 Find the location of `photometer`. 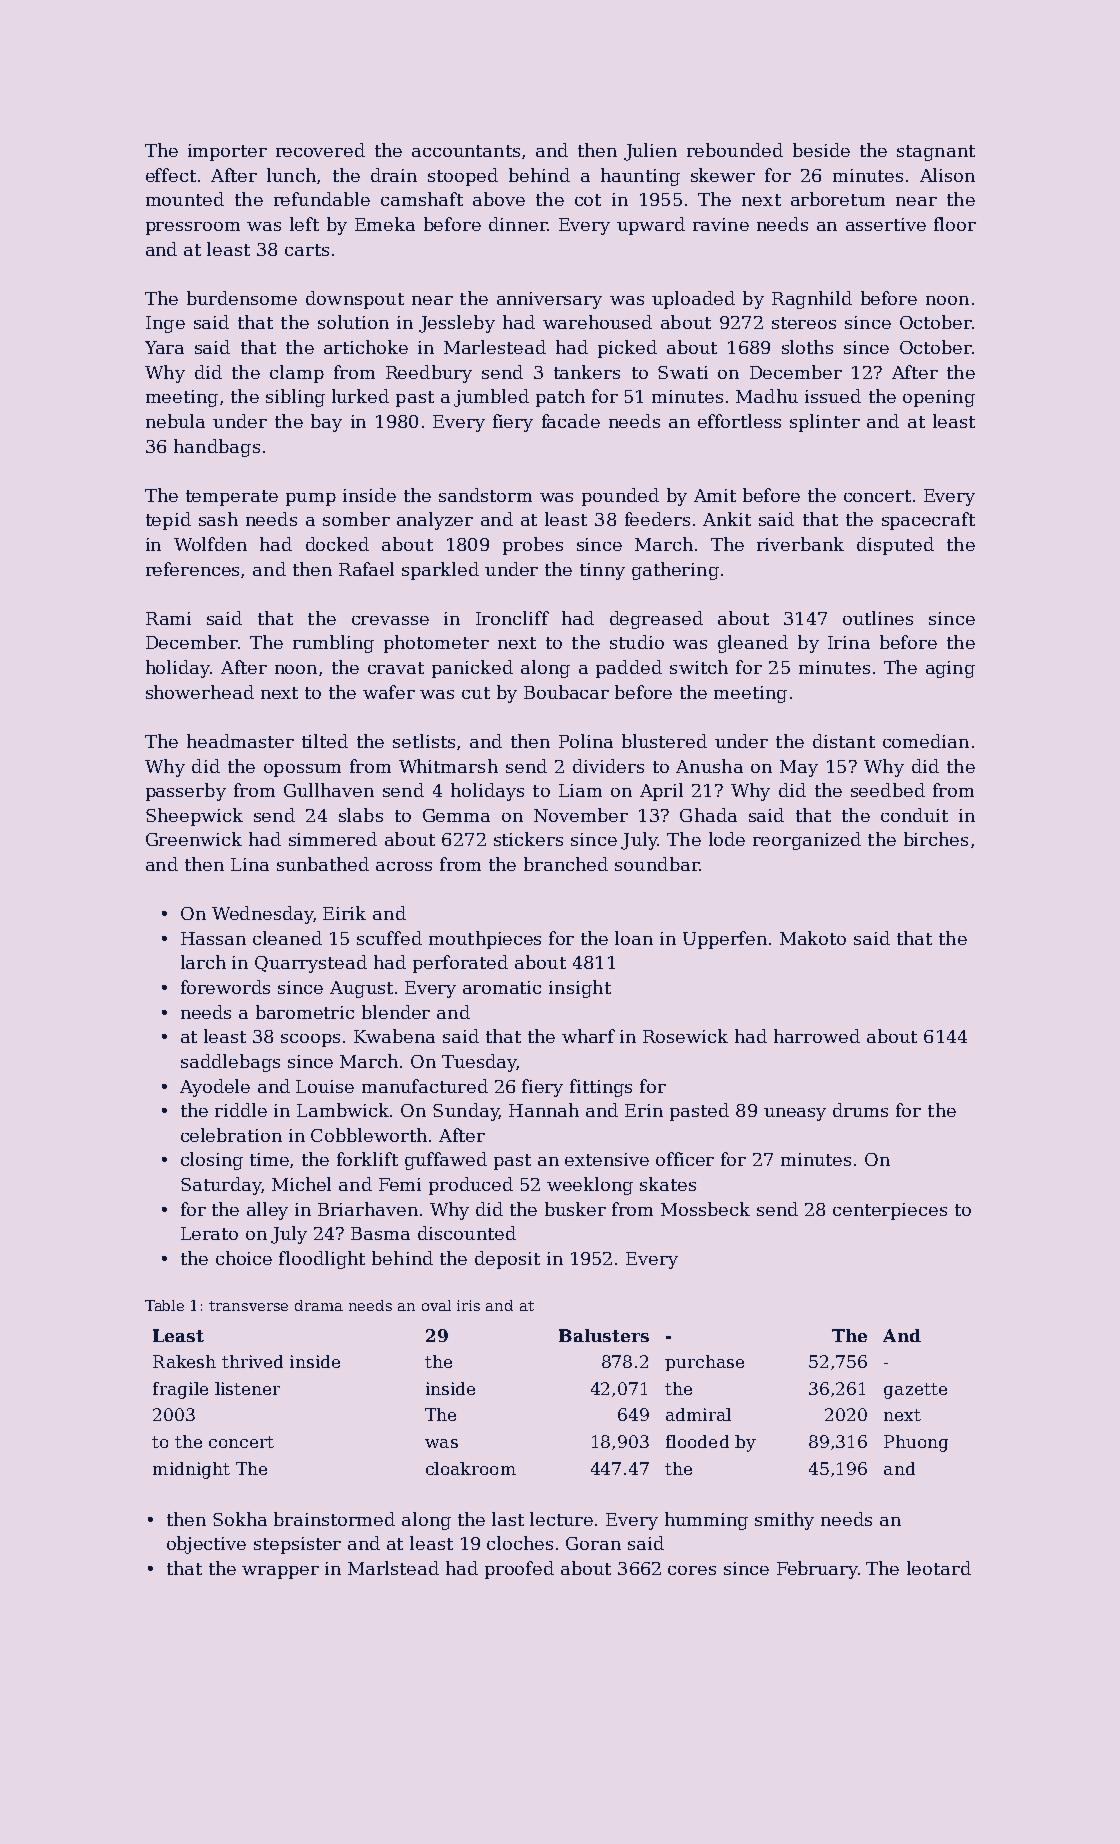

photometer is located at coordinates (436, 644).
